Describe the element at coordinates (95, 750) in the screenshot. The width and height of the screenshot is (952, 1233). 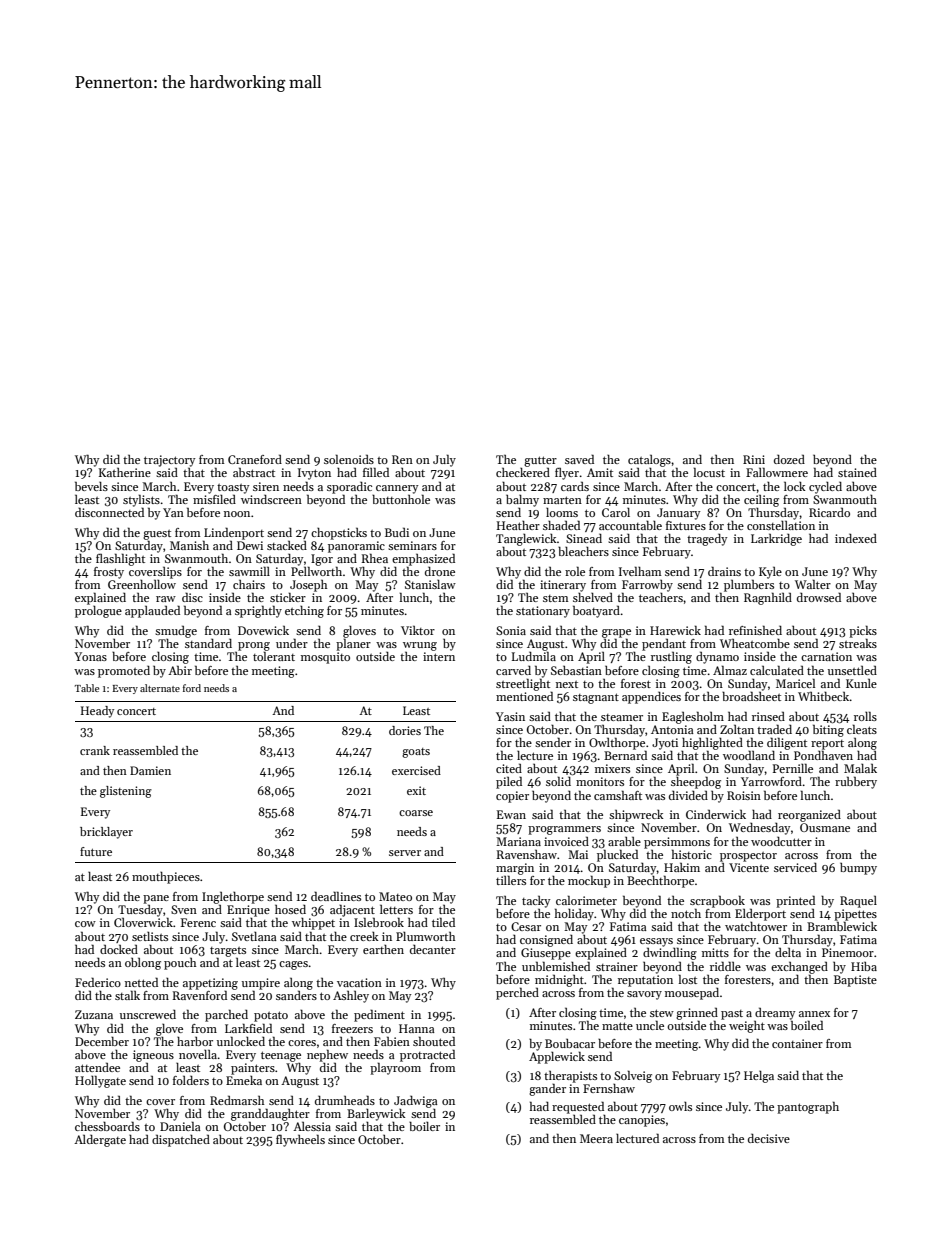
I see `crank` at that location.
